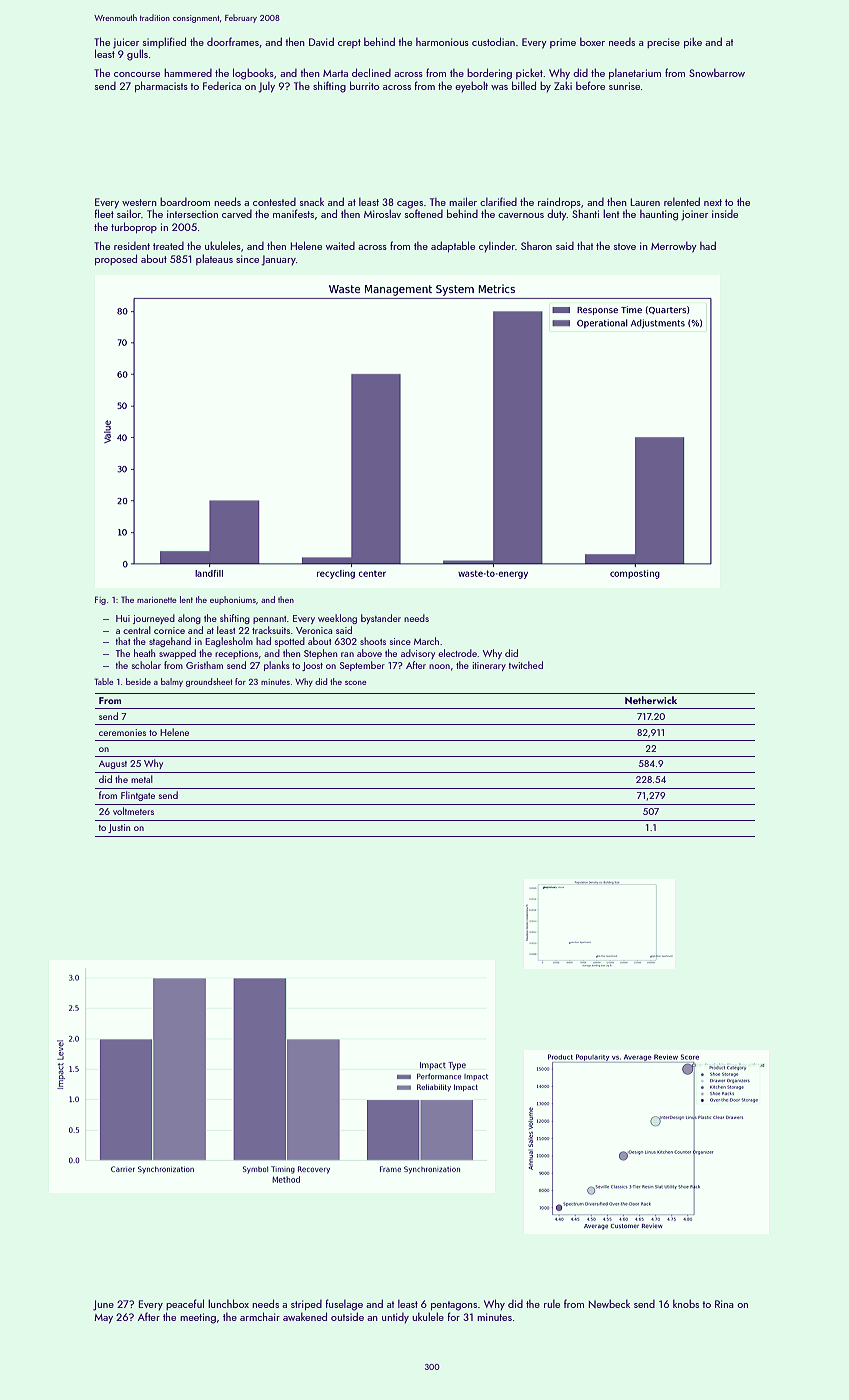  I want to click on peaceful, so click(185, 1304).
